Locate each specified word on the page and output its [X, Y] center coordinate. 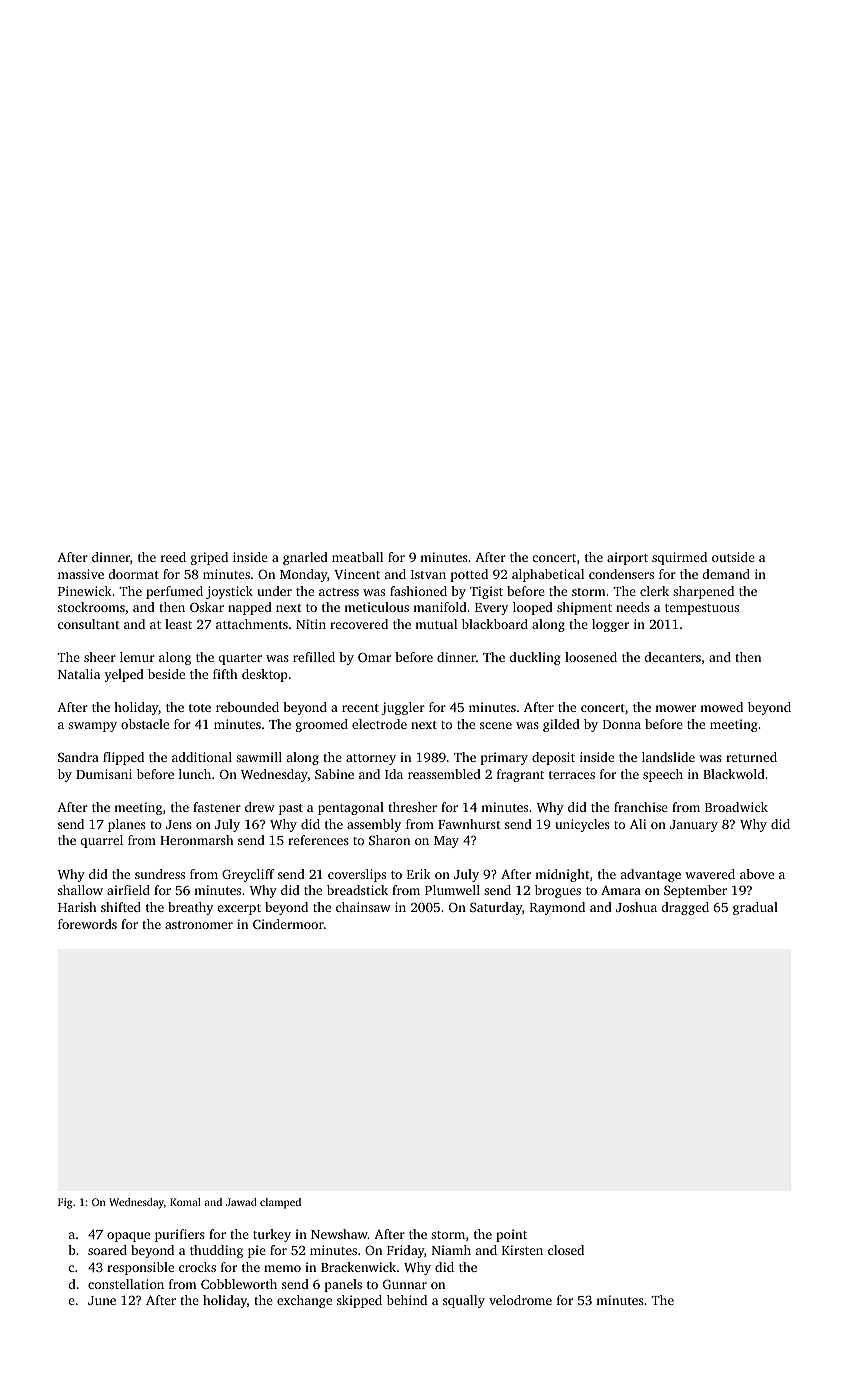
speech [663, 775]
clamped [280, 1203]
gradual [755, 908]
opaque [128, 1237]
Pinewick [85, 591]
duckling [535, 658]
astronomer [199, 925]
